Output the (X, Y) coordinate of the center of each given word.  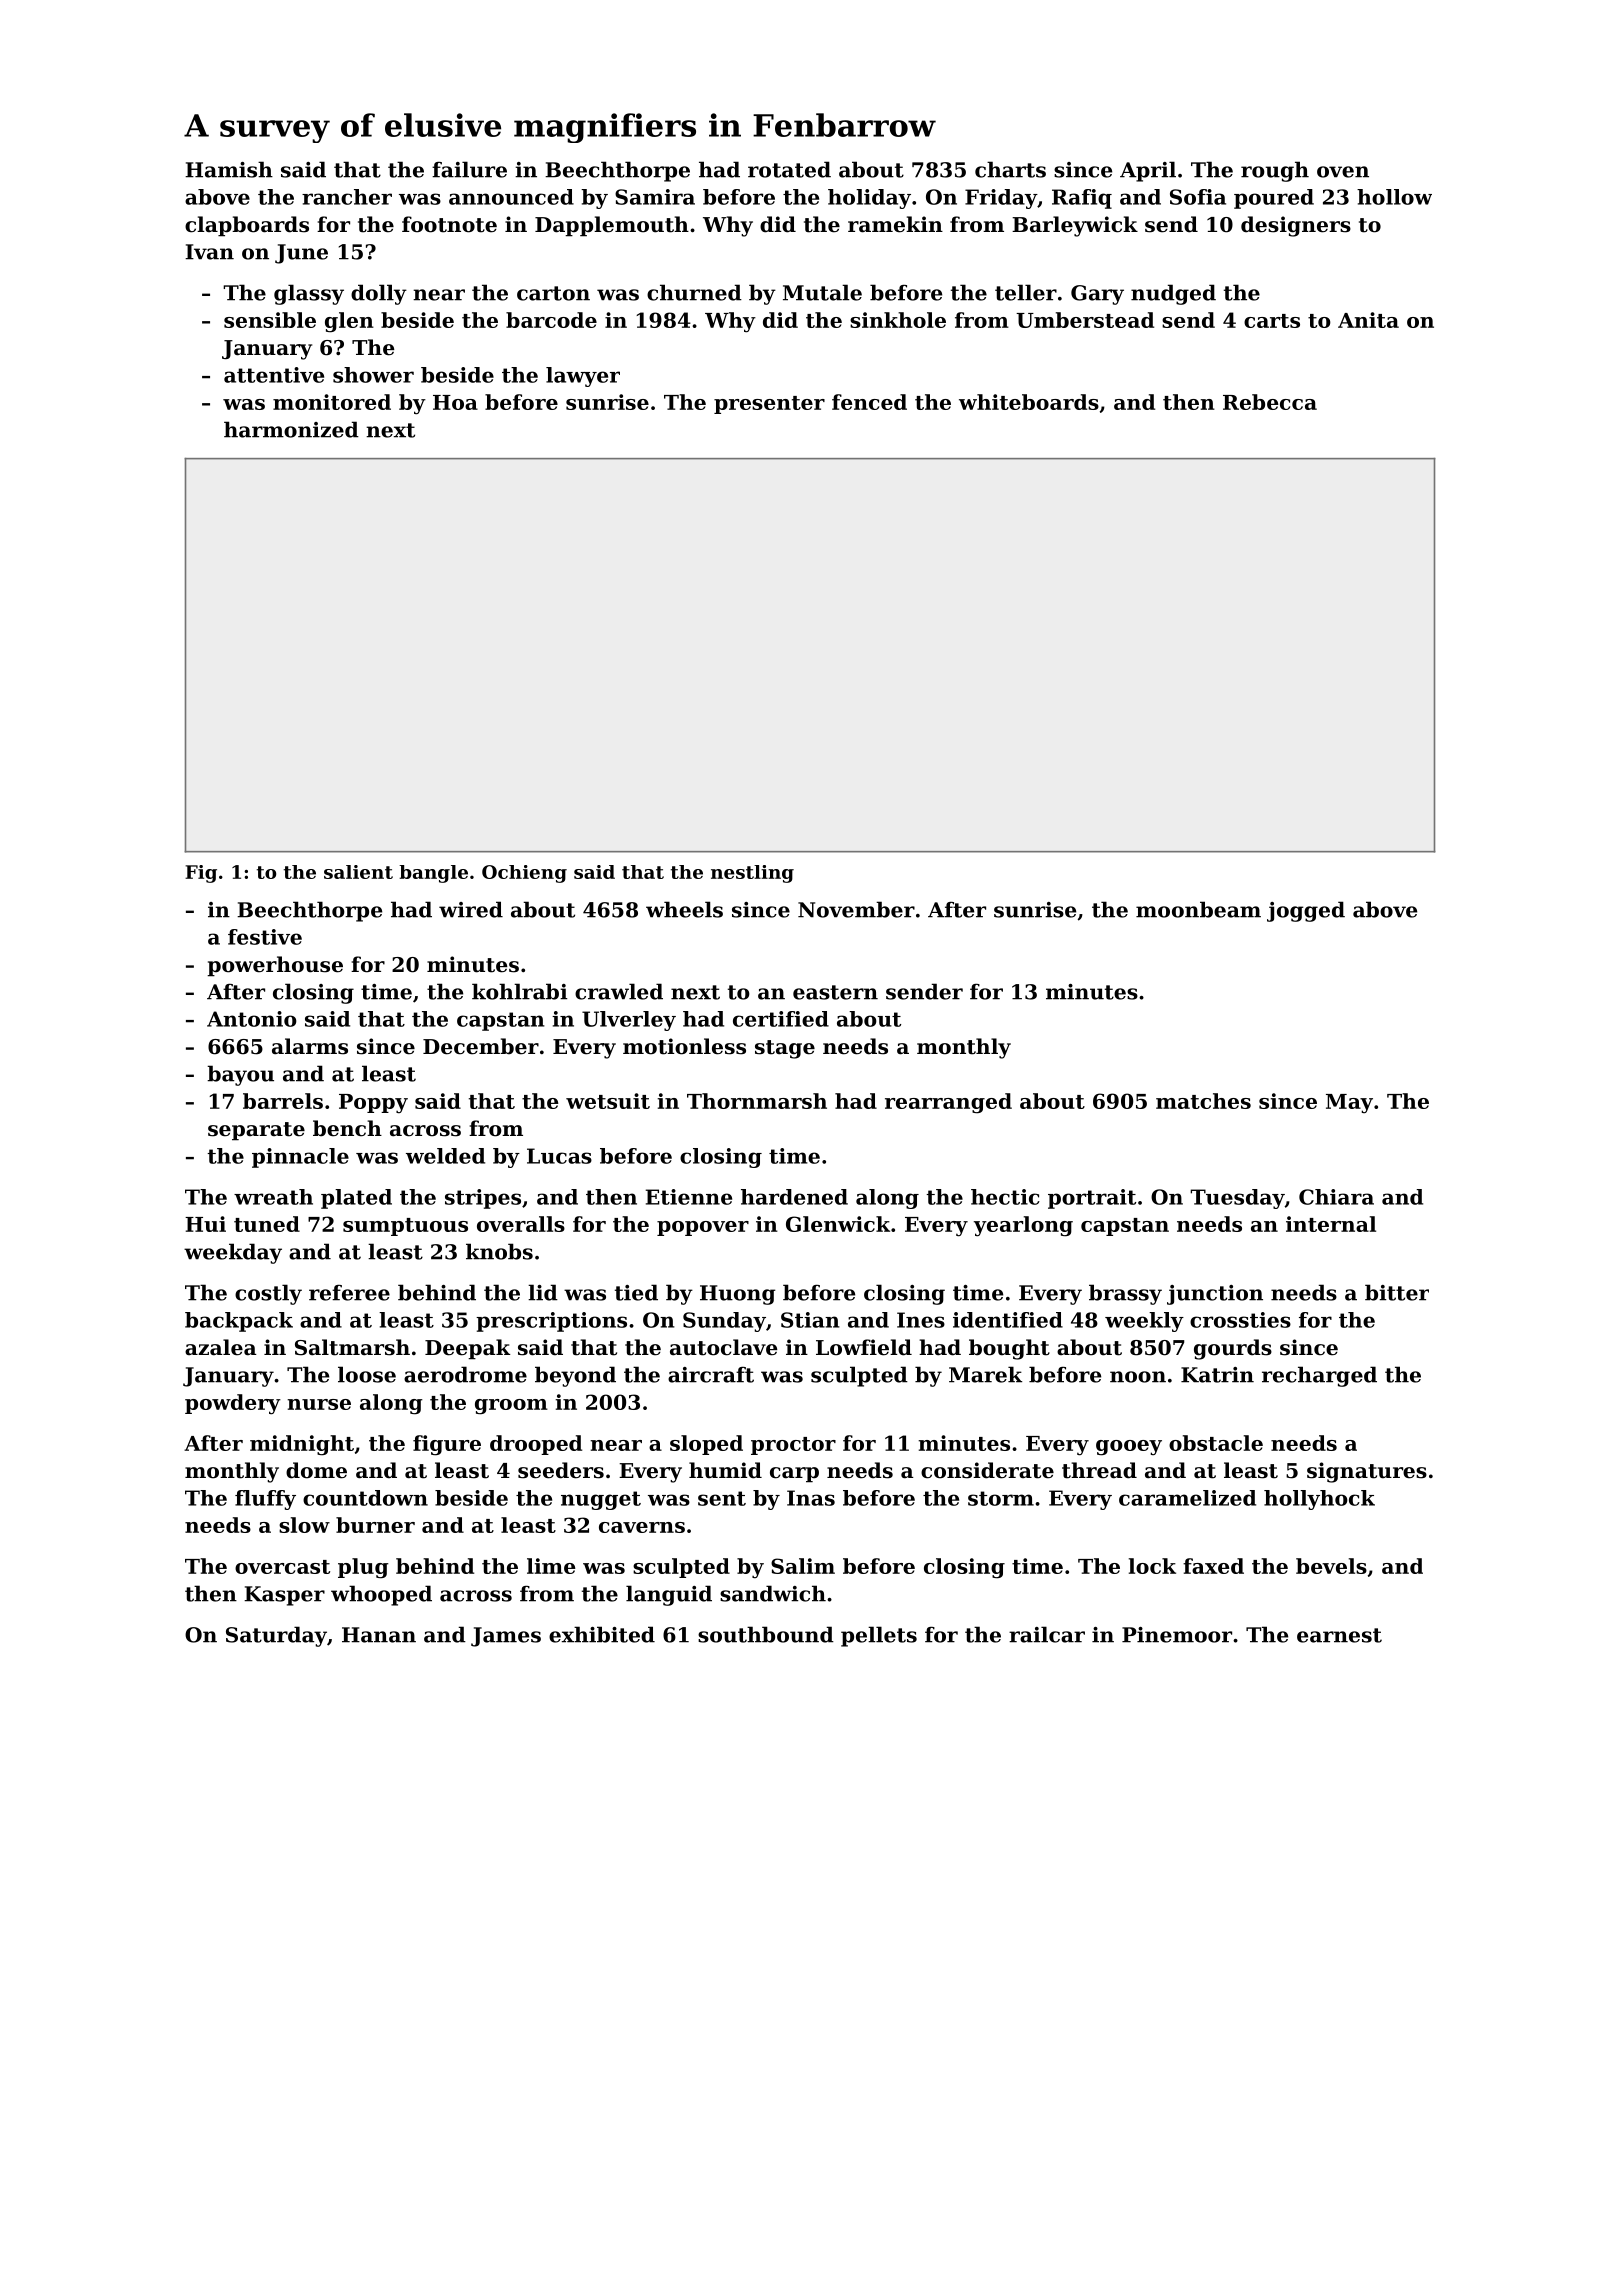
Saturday (276, 1636)
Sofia (1198, 197)
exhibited (602, 1634)
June (301, 254)
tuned (267, 1224)
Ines (921, 1320)
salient (358, 872)
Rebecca (1270, 402)
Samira (655, 197)
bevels (1331, 1566)
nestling (752, 874)
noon (1138, 1377)
